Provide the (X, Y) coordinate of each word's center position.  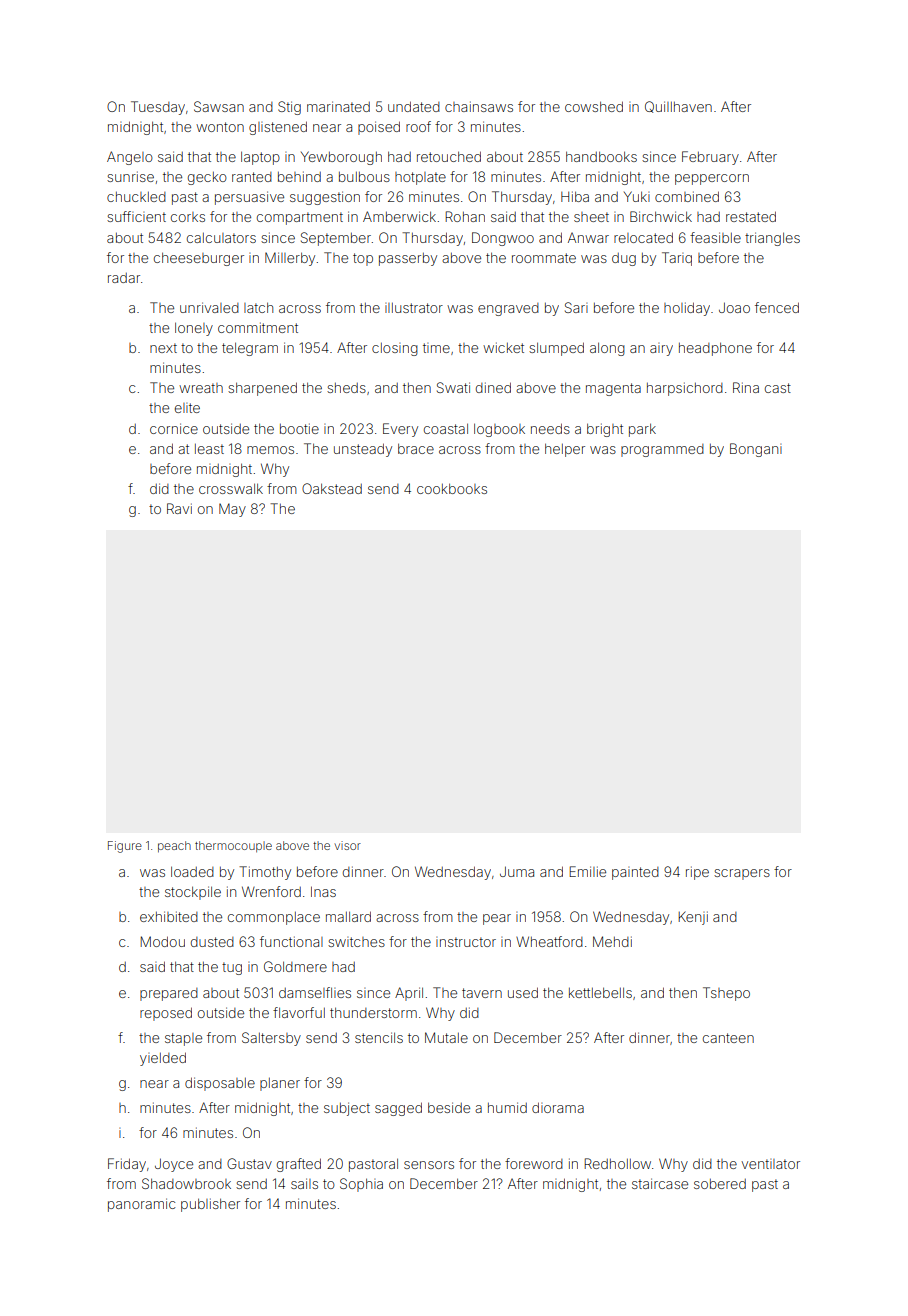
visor (348, 845)
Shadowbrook (186, 1183)
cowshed (594, 106)
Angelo (130, 158)
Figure (125, 847)
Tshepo (726, 994)
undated (414, 106)
